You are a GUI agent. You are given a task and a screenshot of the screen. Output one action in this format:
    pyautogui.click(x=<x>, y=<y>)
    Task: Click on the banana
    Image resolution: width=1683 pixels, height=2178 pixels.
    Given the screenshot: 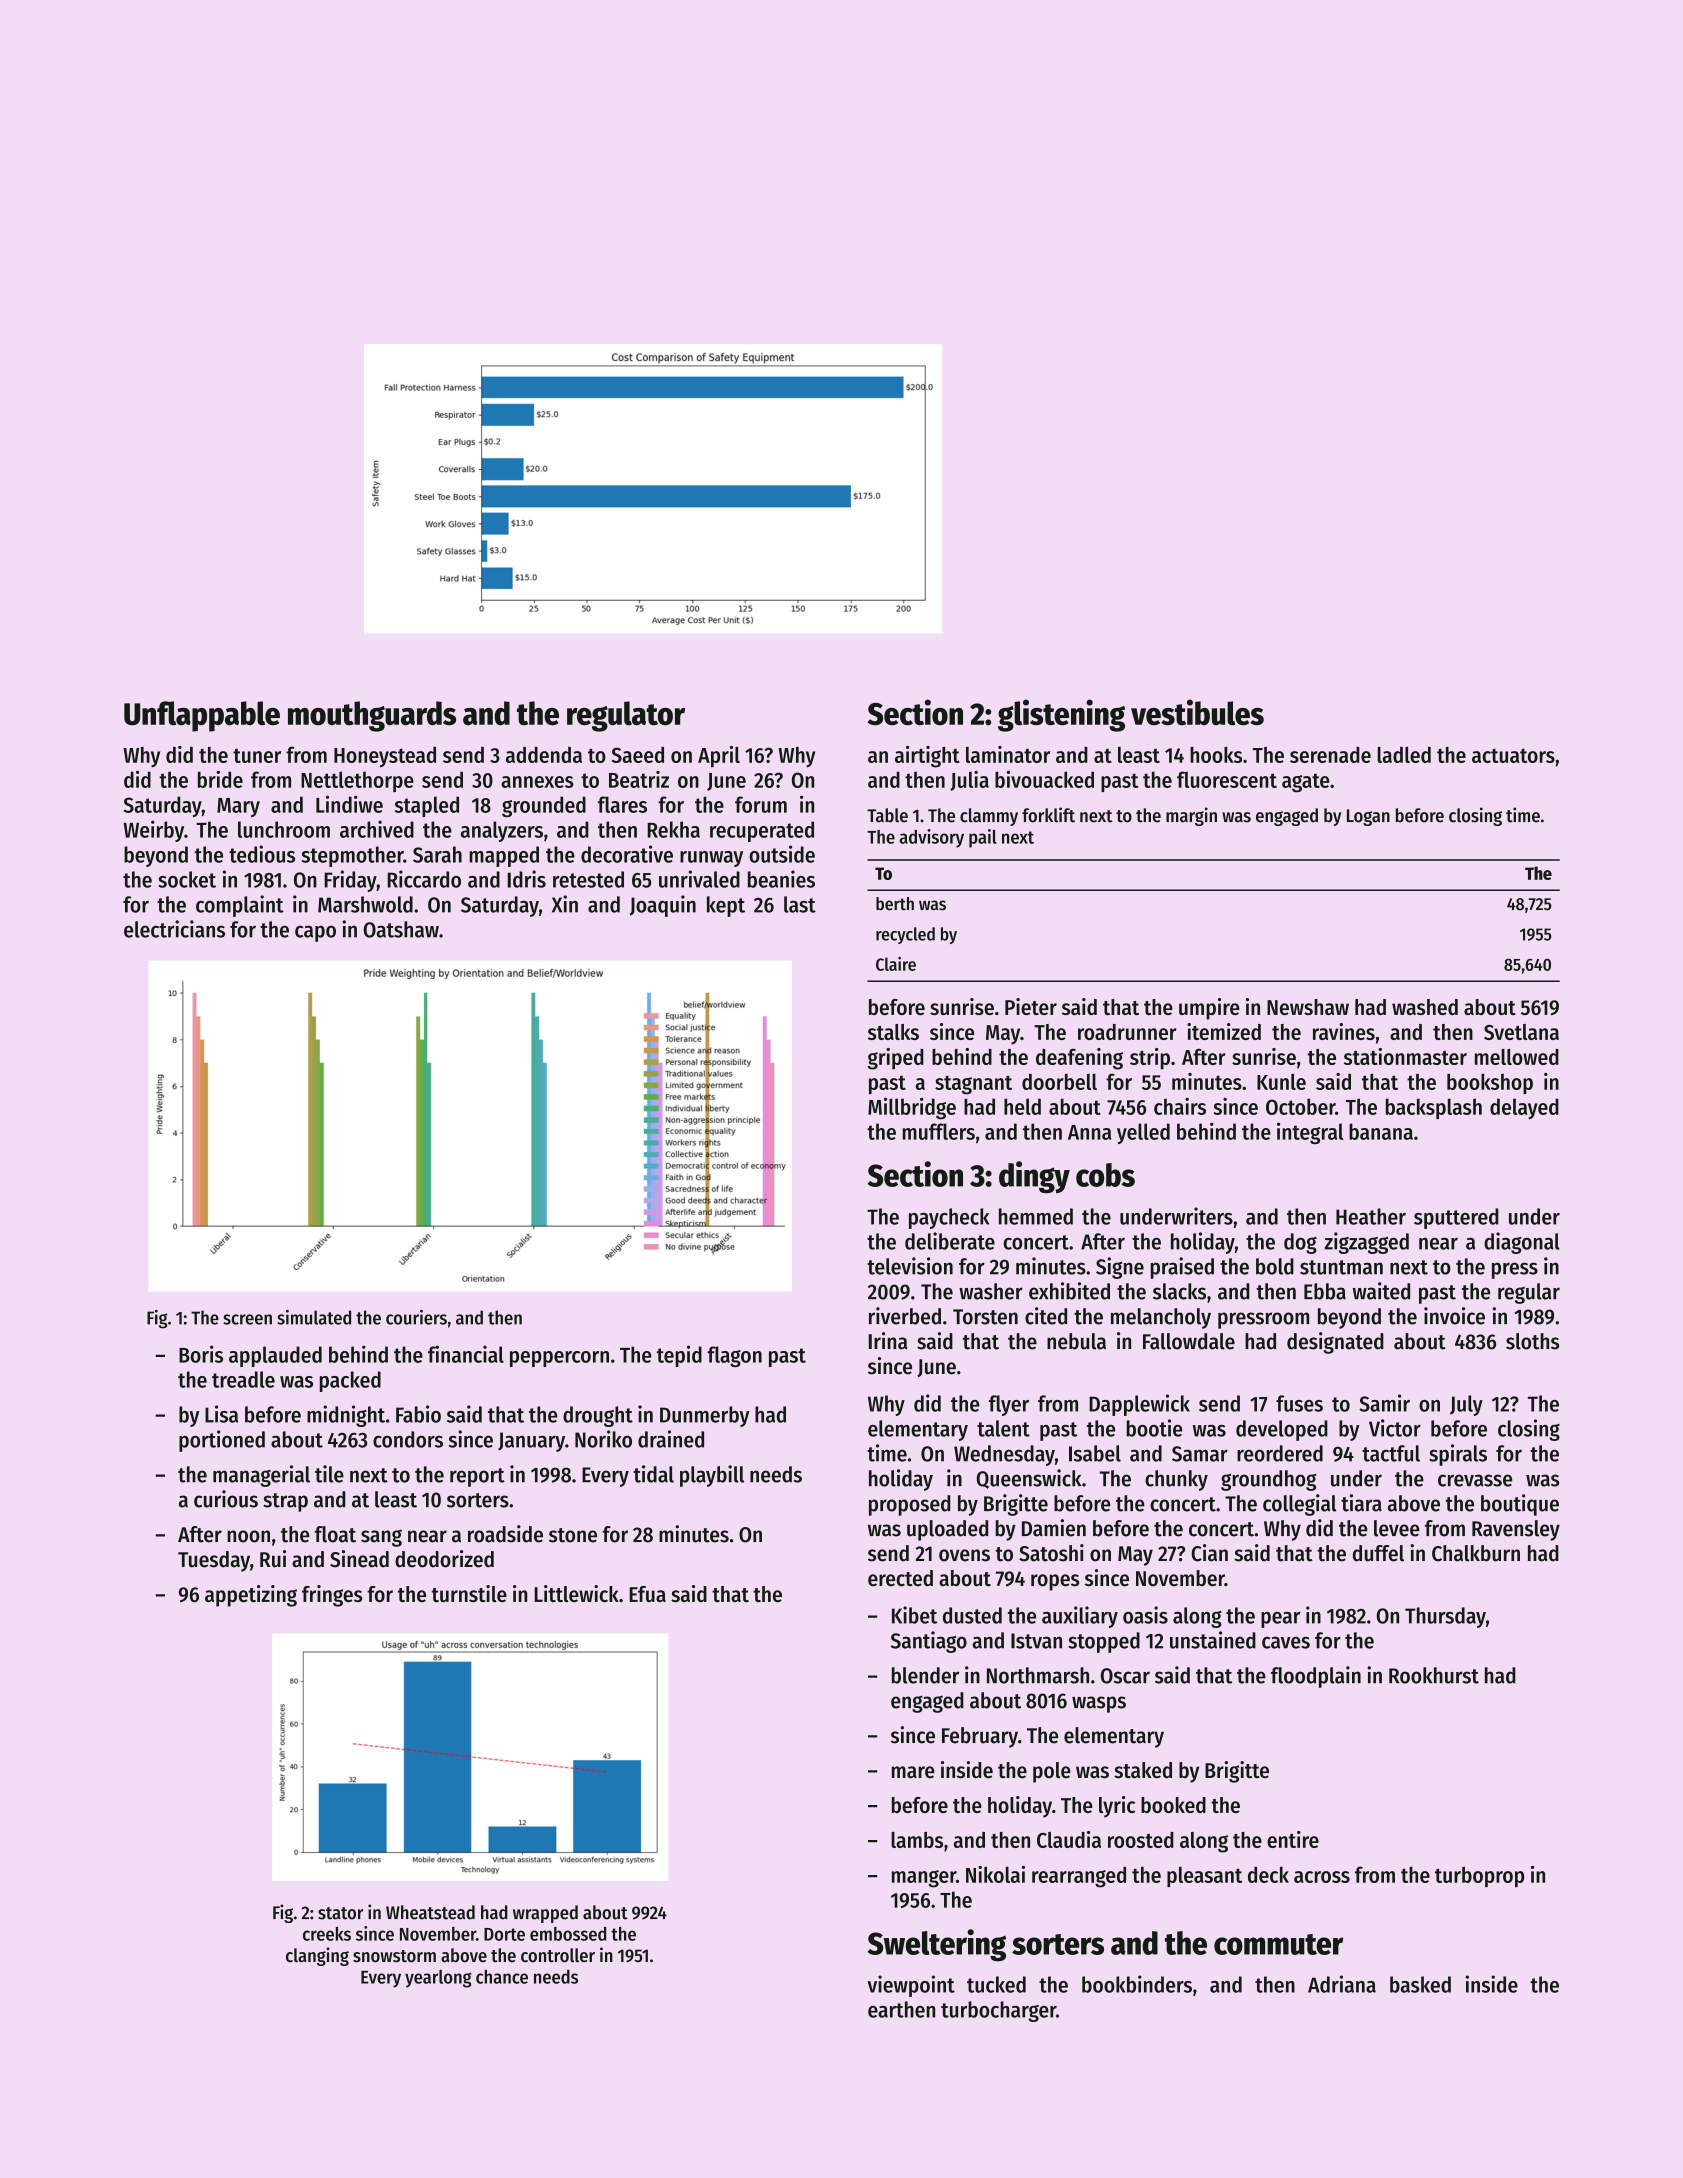 What is the action you would take?
    pyautogui.click(x=1381, y=1131)
